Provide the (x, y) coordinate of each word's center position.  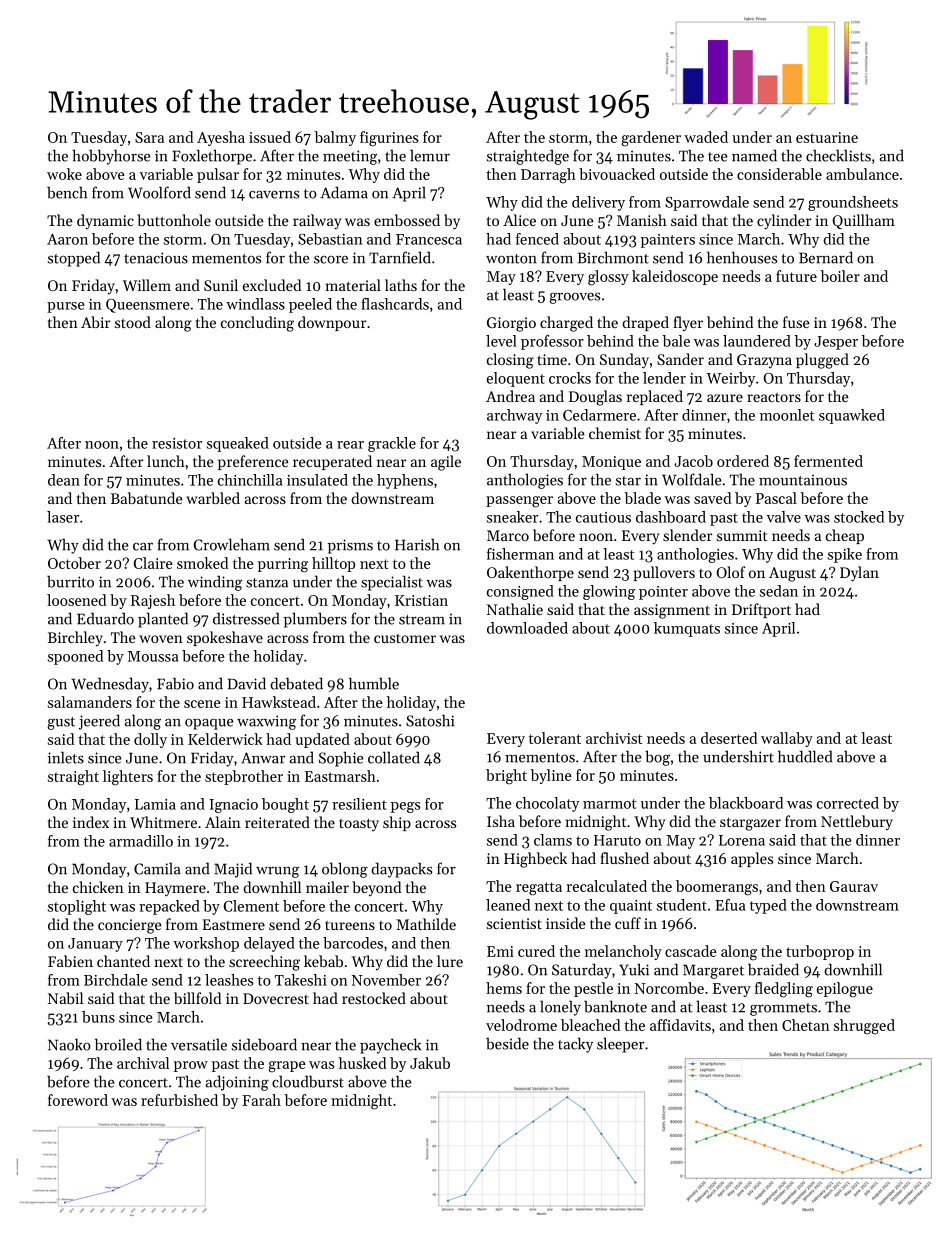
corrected (848, 803)
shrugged (864, 1027)
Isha (501, 821)
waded (706, 137)
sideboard (264, 1044)
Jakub (430, 1063)
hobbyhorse (111, 157)
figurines (389, 139)
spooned (75, 657)
